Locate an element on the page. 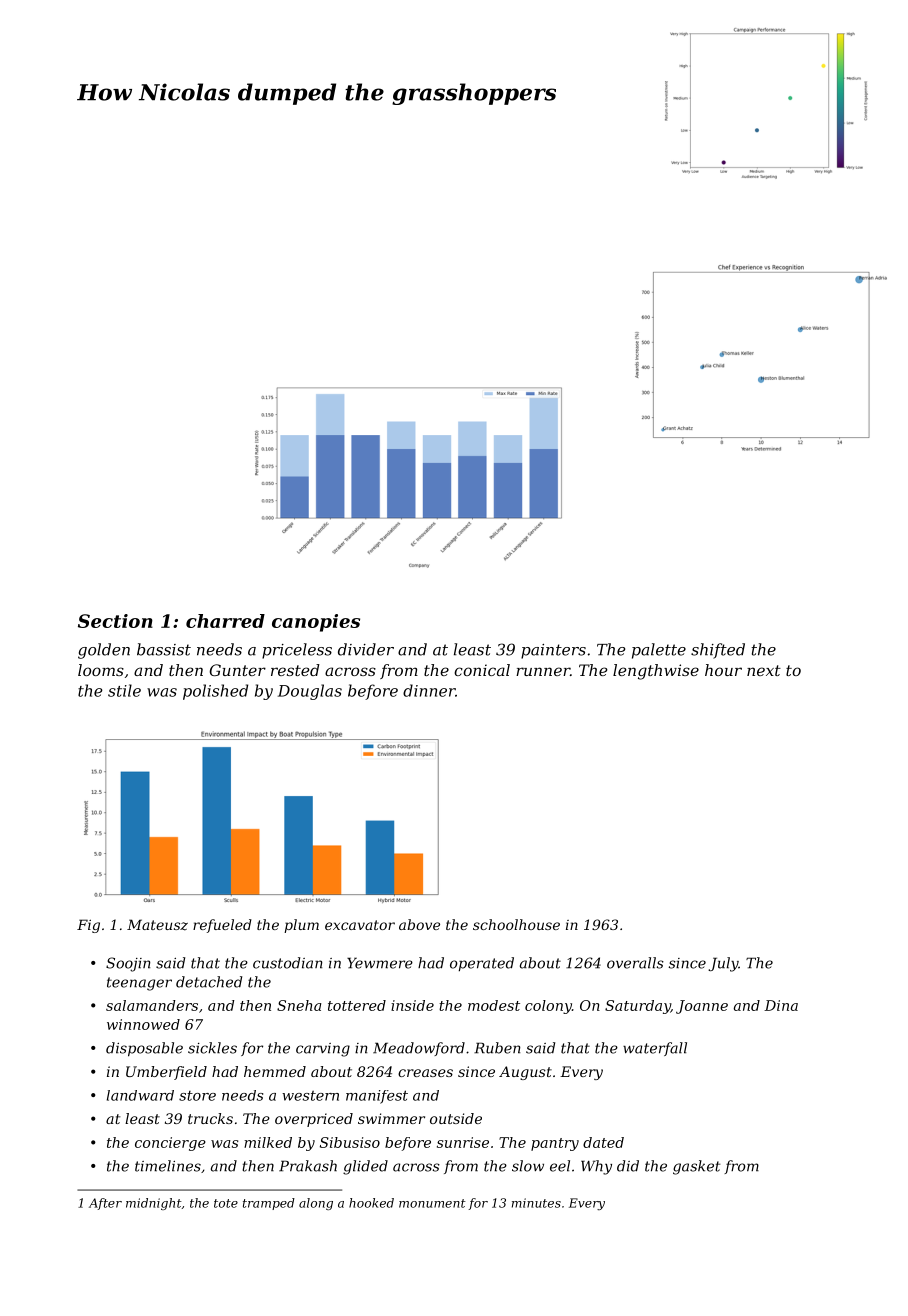 Image resolution: width=908 pixels, height=1316 pixels. schoolhouse is located at coordinates (516, 924).
